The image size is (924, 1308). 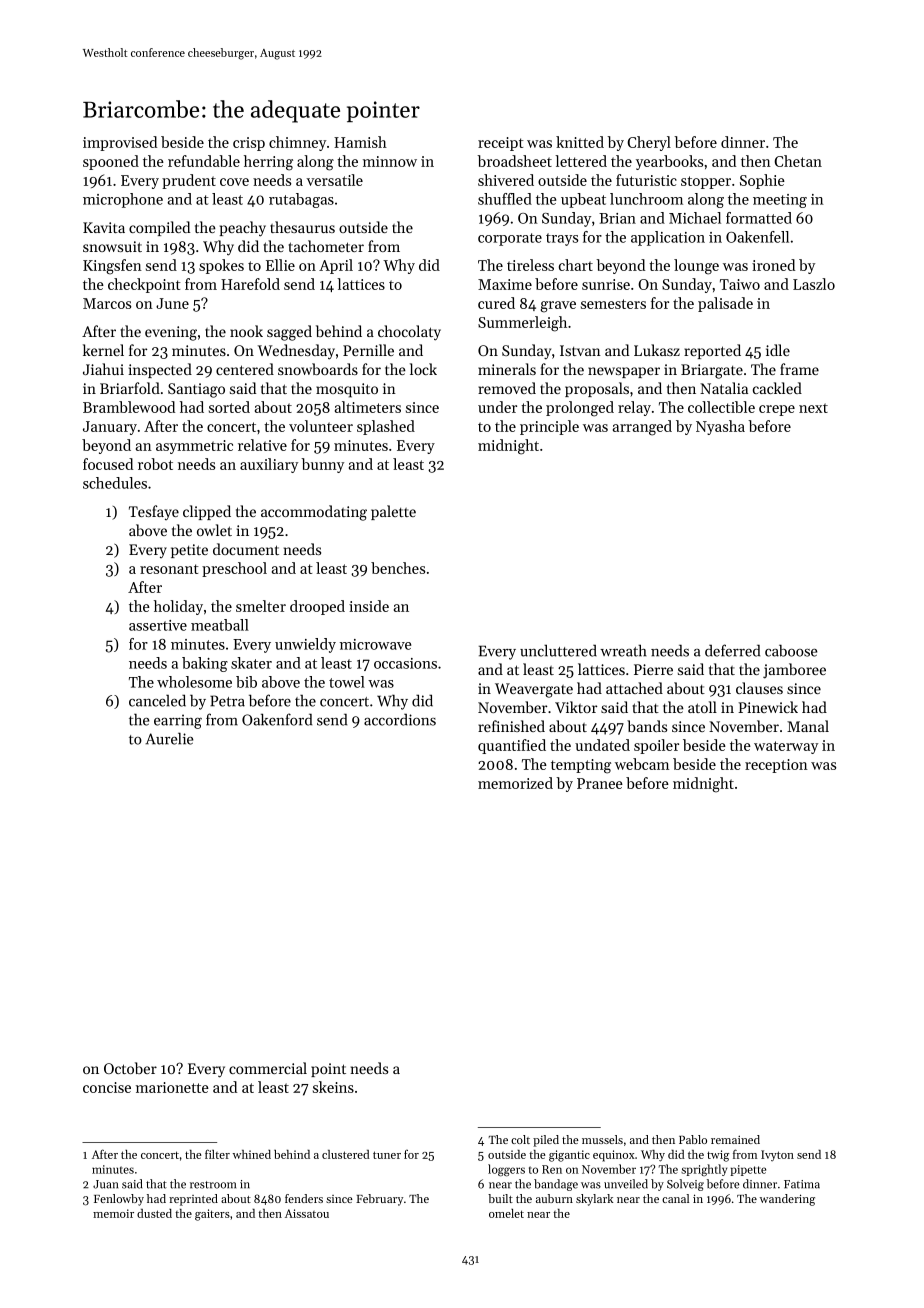 I want to click on omelet, so click(x=506, y=1213).
